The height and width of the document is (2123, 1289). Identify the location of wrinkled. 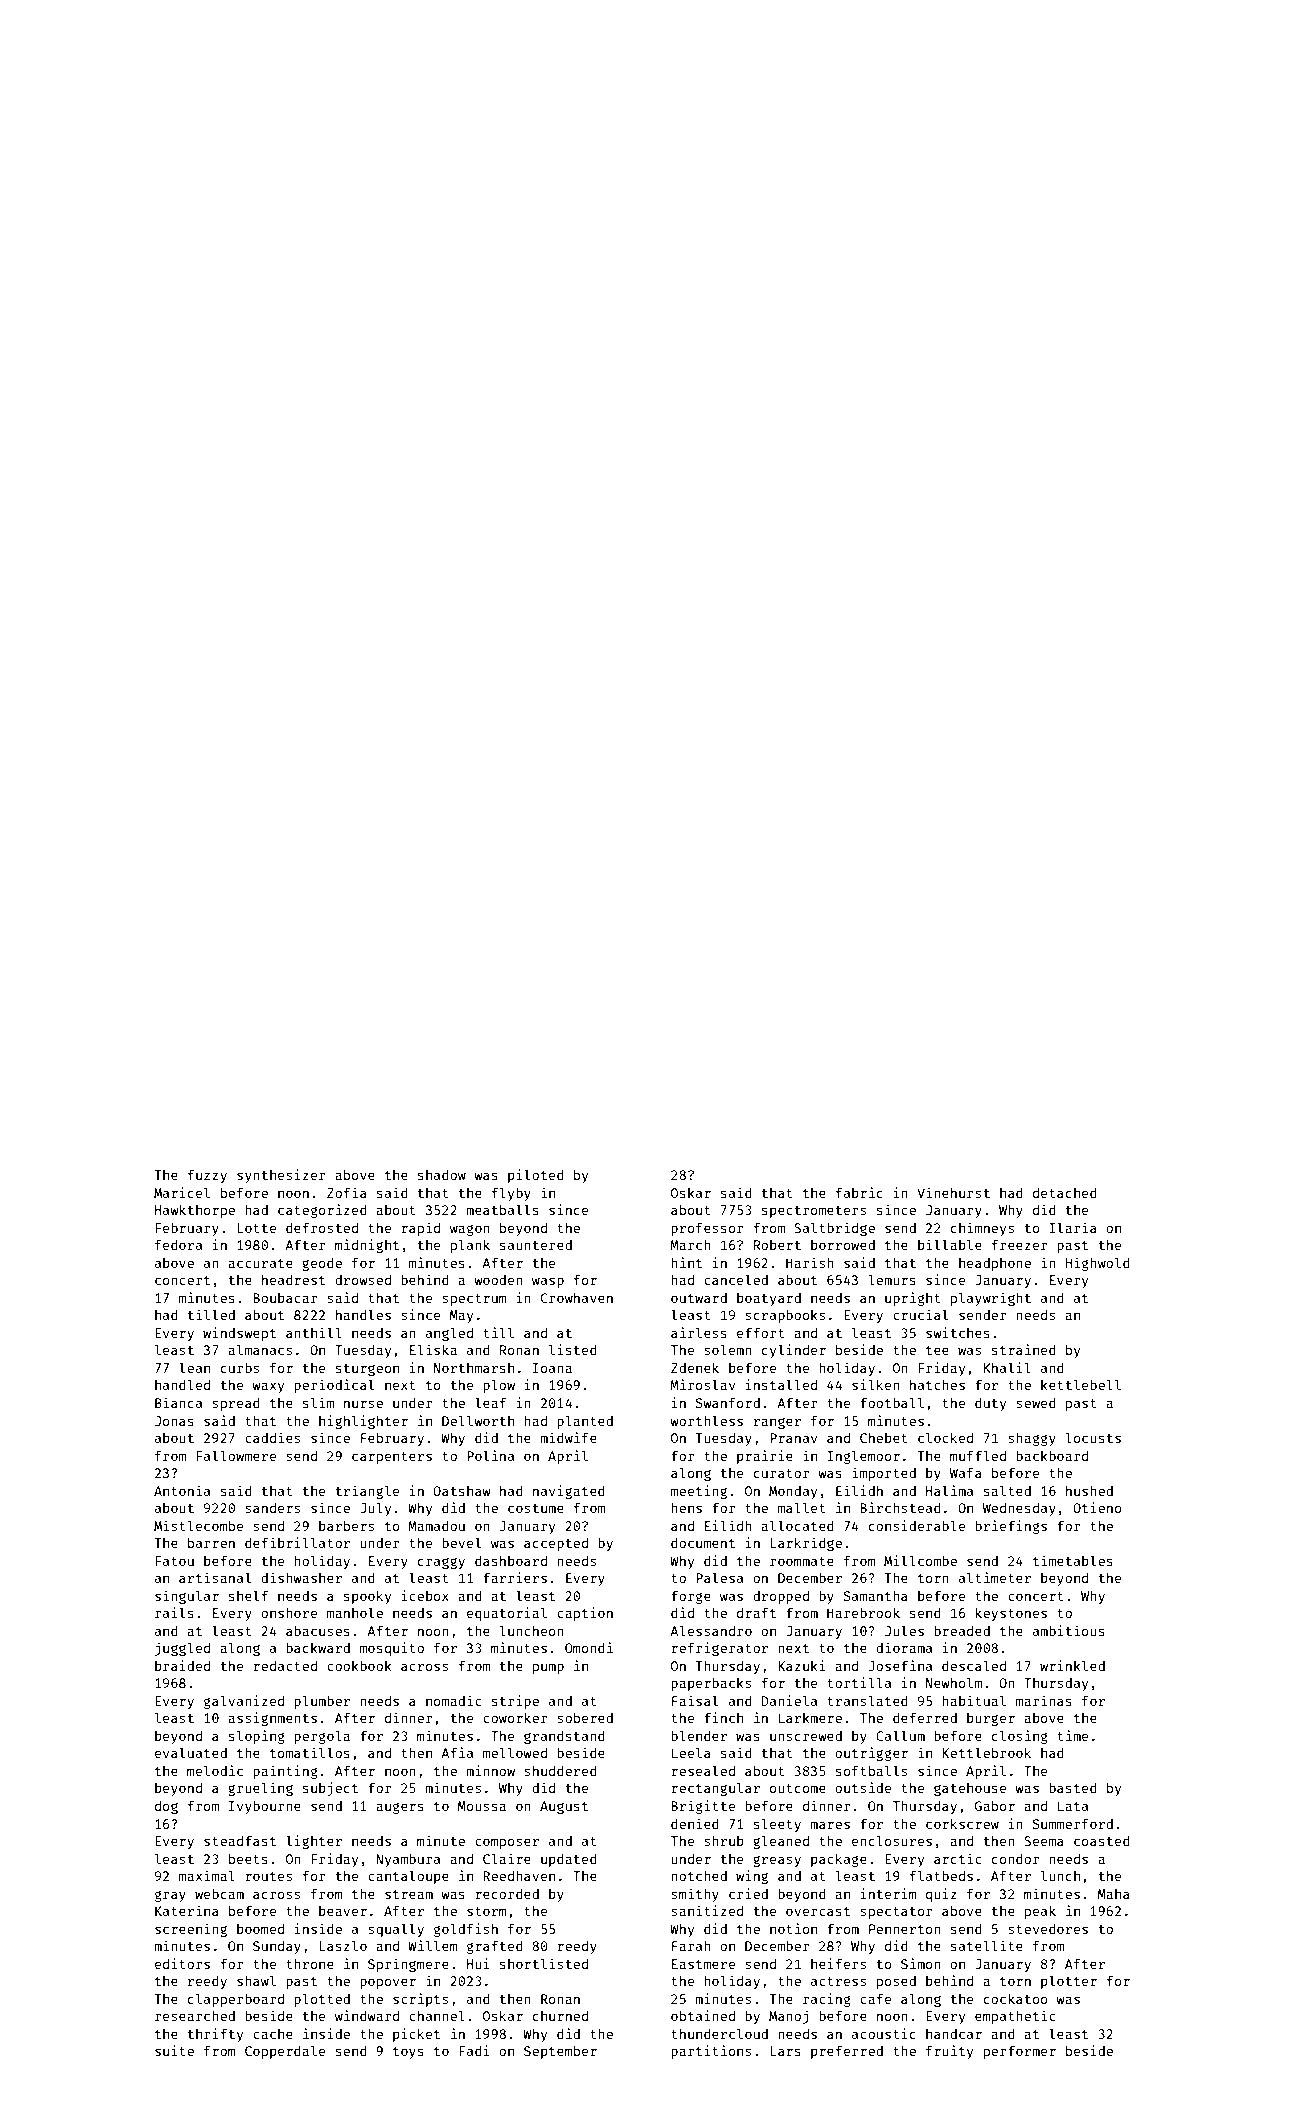
(1072, 1665).
